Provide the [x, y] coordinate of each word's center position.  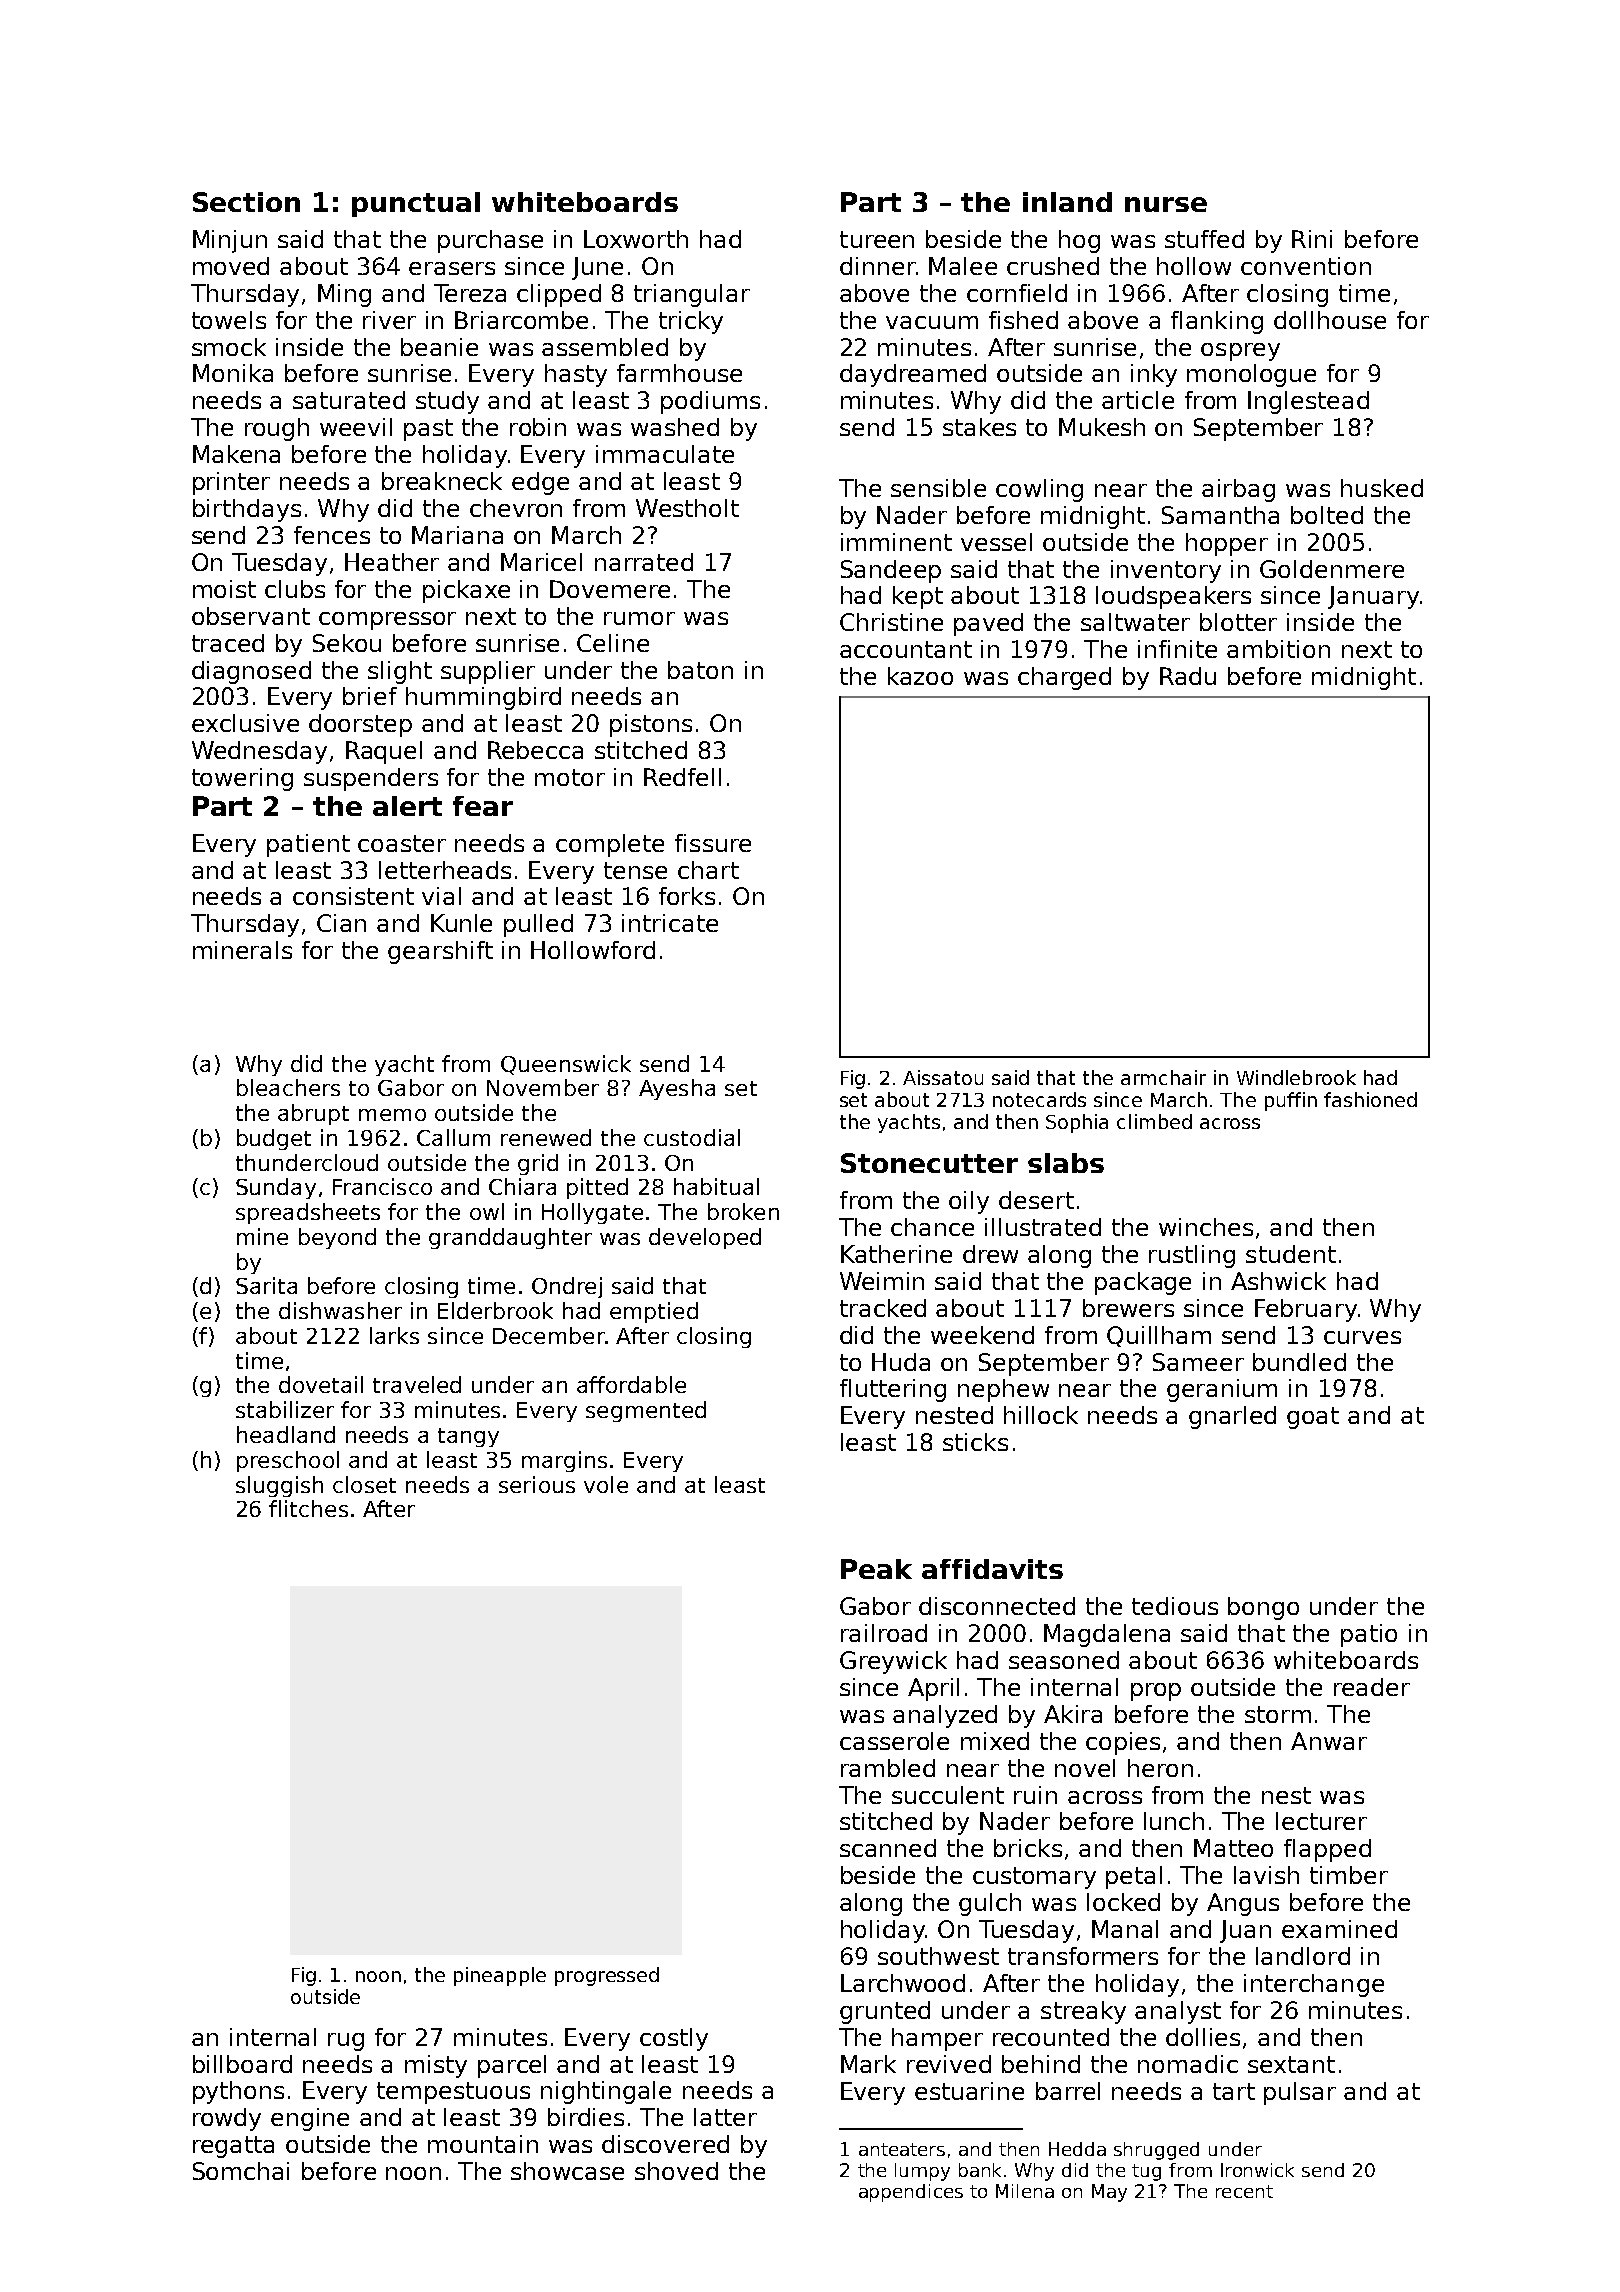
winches [1206, 1227]
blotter [1238, 622]
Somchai [241, 2171]
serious [537, 1484]
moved [231, 266]
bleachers [288, 1087]
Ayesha [677, 1089]
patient [308, 845]
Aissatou [943, 1077]
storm [1278, 1714]
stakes [979, 427]
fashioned [1370, 1099]
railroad [884, 1633]
